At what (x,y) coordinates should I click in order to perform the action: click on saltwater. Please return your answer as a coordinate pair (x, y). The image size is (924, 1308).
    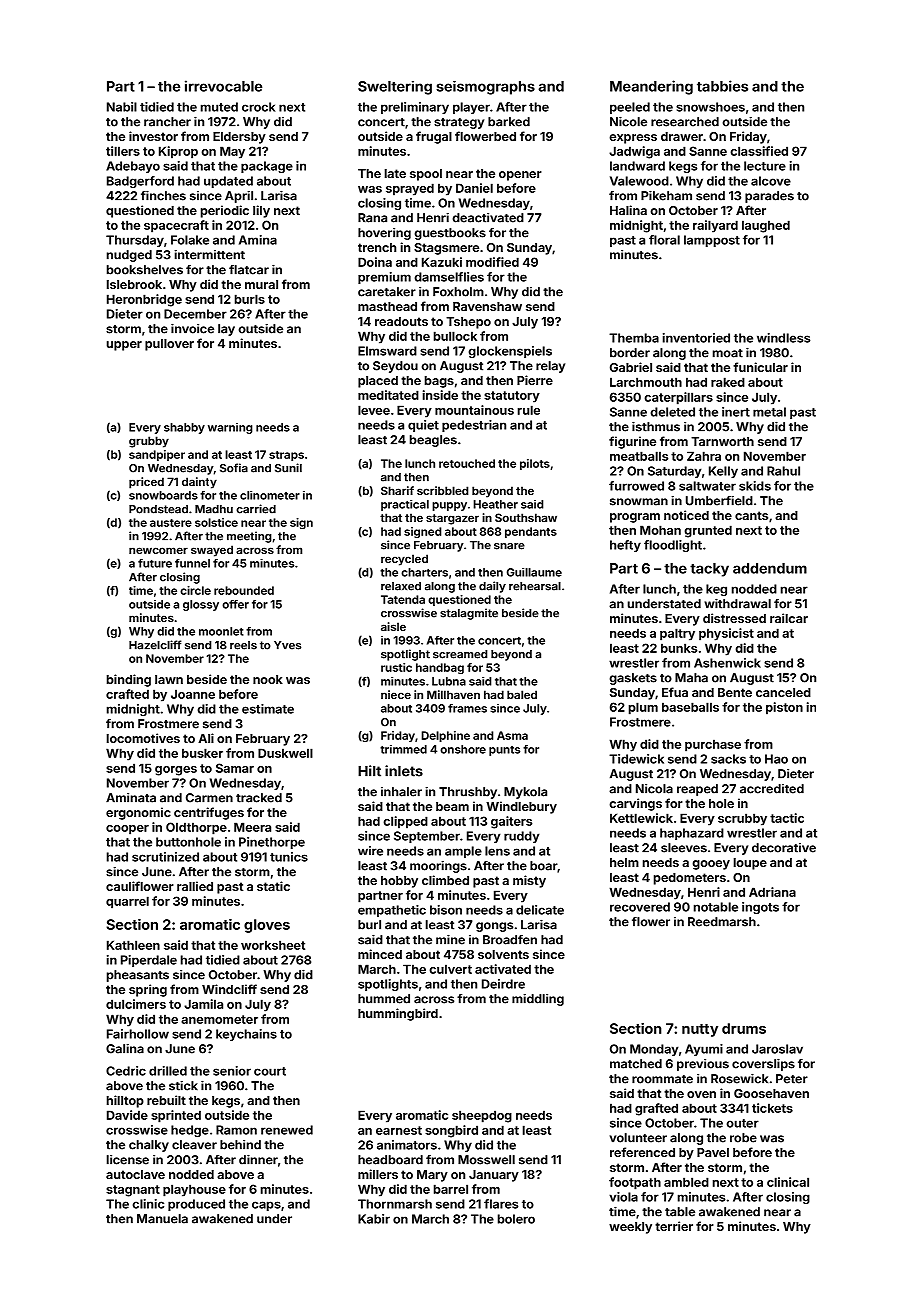
    Looking at the image, I should click on (707, 486).
